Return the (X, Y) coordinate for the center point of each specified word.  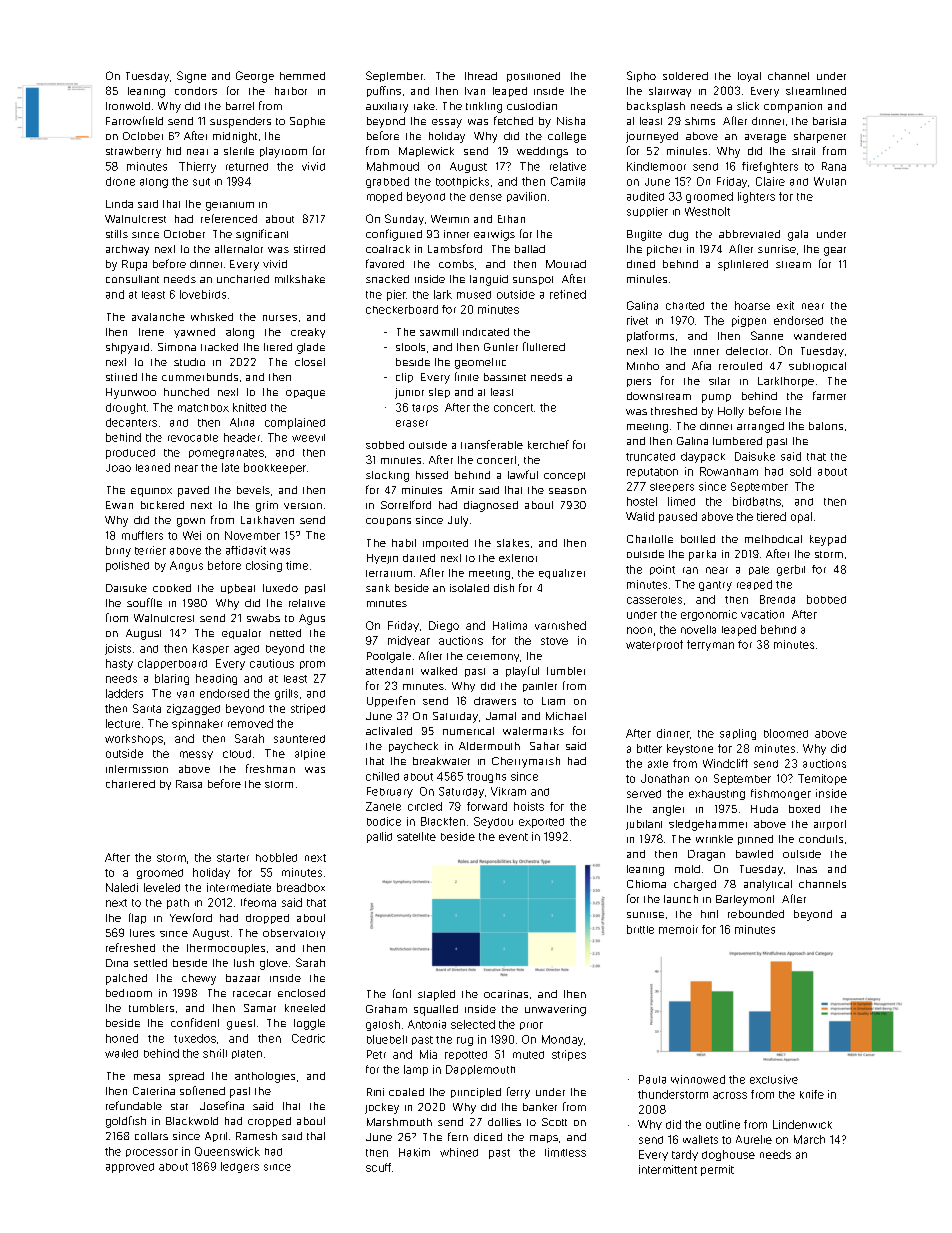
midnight (235, 137)
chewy (199, 979)
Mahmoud (393, 166)
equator (241, 634)
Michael (566, 716)
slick (748, 106)
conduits (821, 839)
